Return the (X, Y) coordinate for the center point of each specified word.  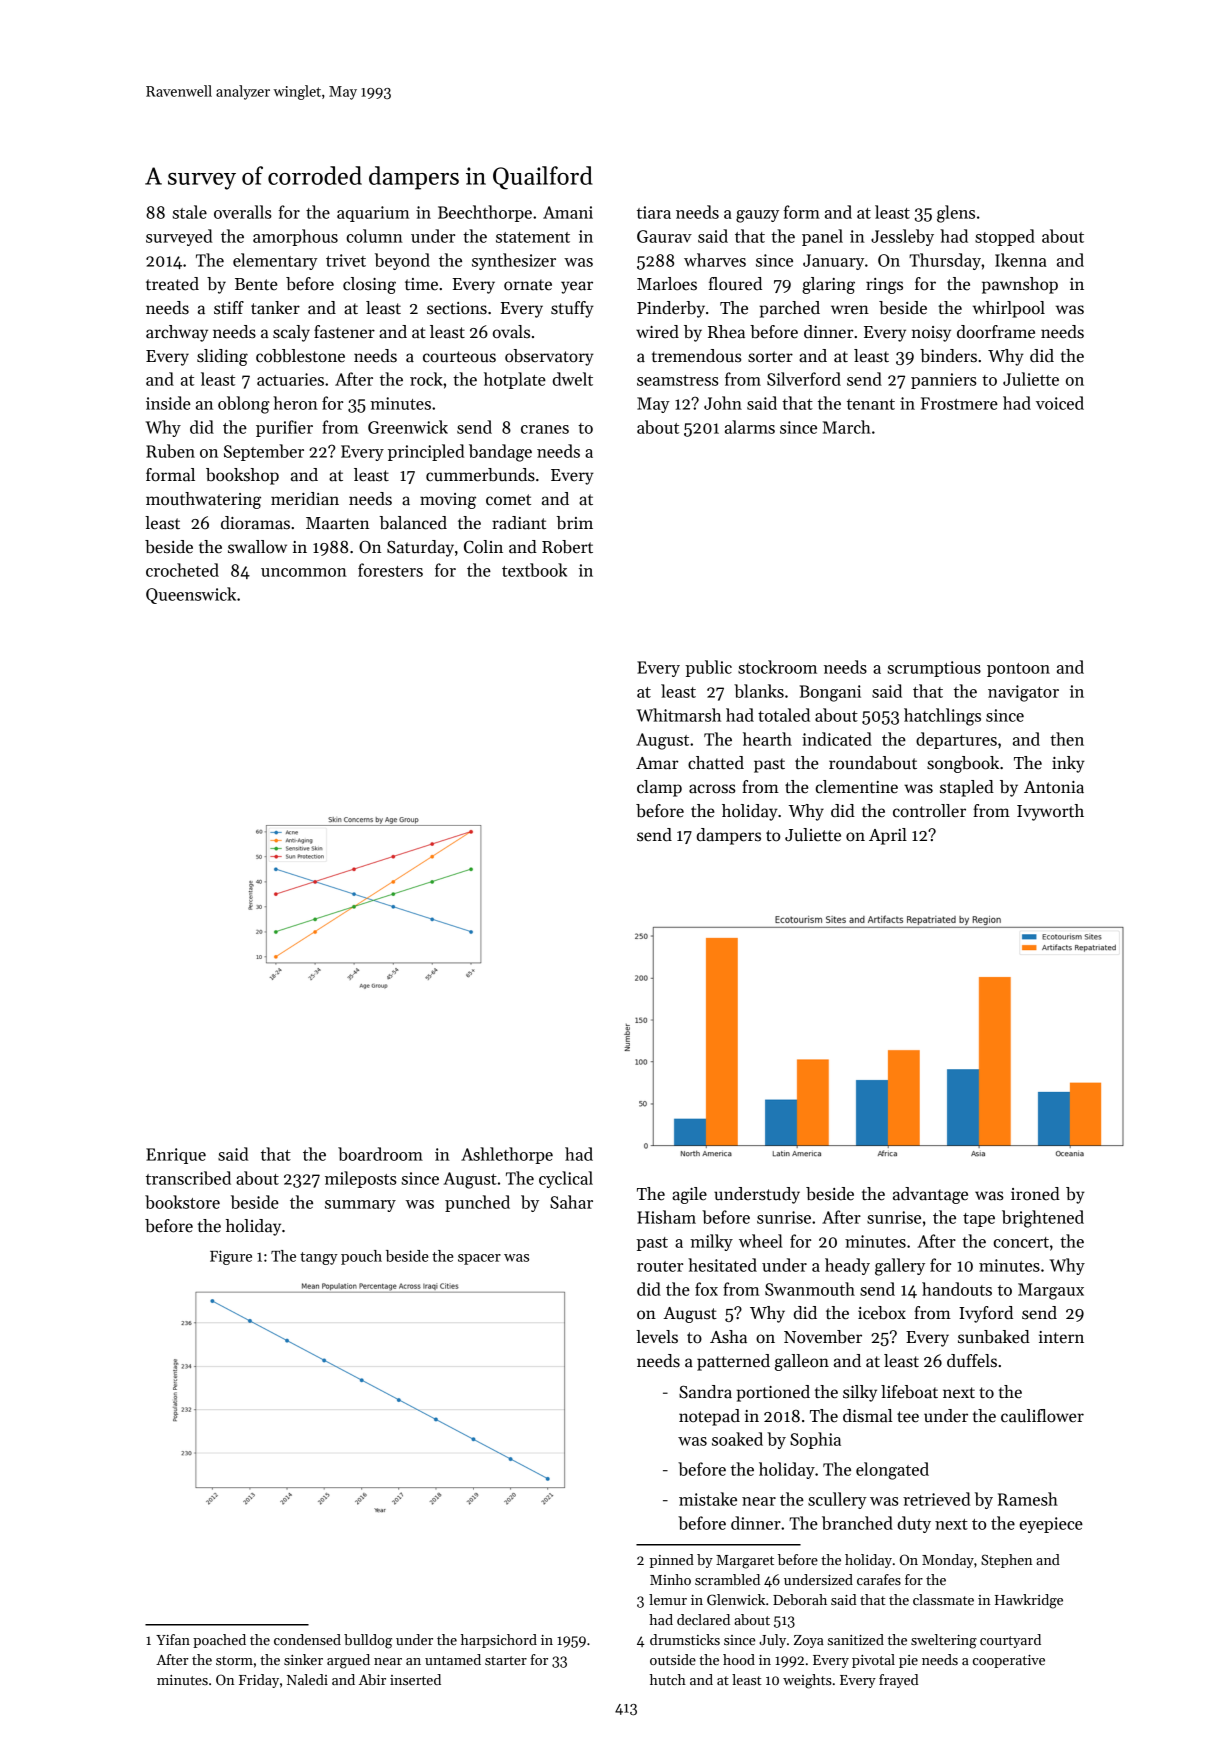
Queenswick (191, 595)
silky (860, 1393)
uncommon (304, 572)
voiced (1060, 403)
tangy (319, 1258)
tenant (871, 404)
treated (172, 284)
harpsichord (499, 1641)
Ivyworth (1050, 812)
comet (508, 500)
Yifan (173, 1639)
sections (457, 308)
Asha (728, 1337)
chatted (716, 763)
